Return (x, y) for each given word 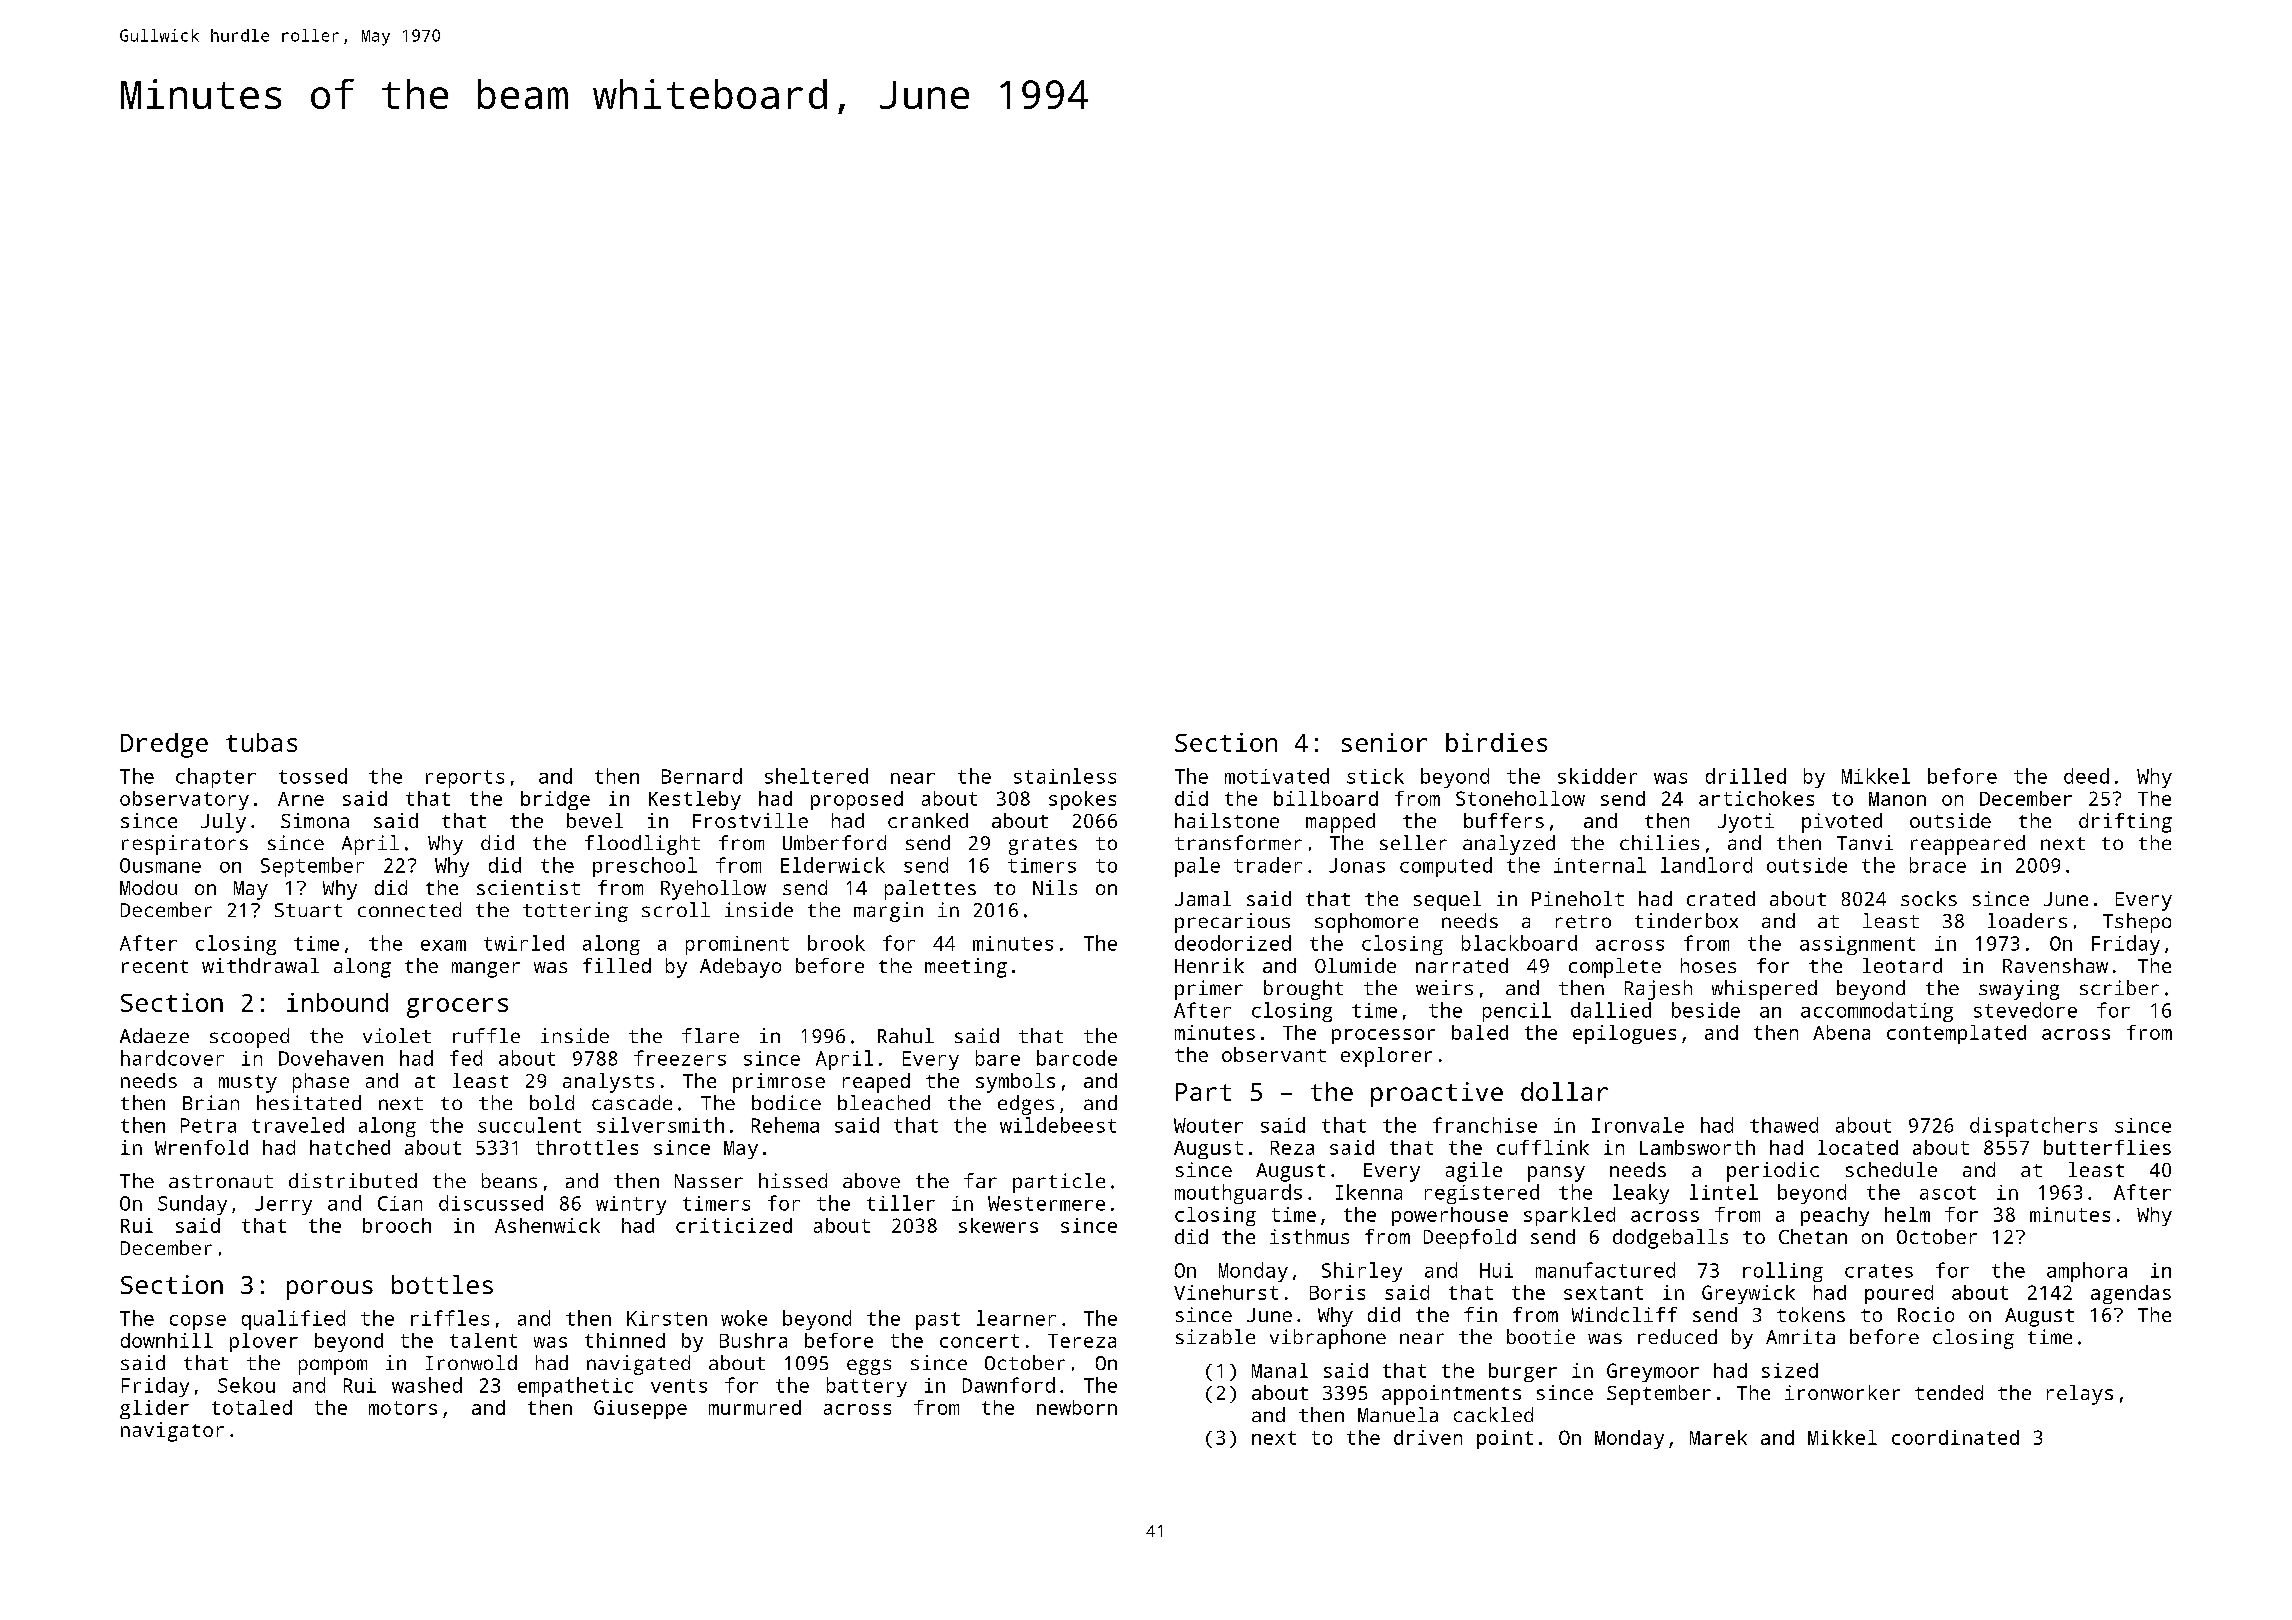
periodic (1773, 1172)
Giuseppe (640, 1409)
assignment (1857, 945)
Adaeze (154, 1035)
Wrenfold (201, 1147)
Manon (1897, 799)
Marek (1718, 1437)
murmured (755, 1407)
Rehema (785, 1125)
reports (465, 779)
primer (1209, 990)
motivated (1277, 776)
